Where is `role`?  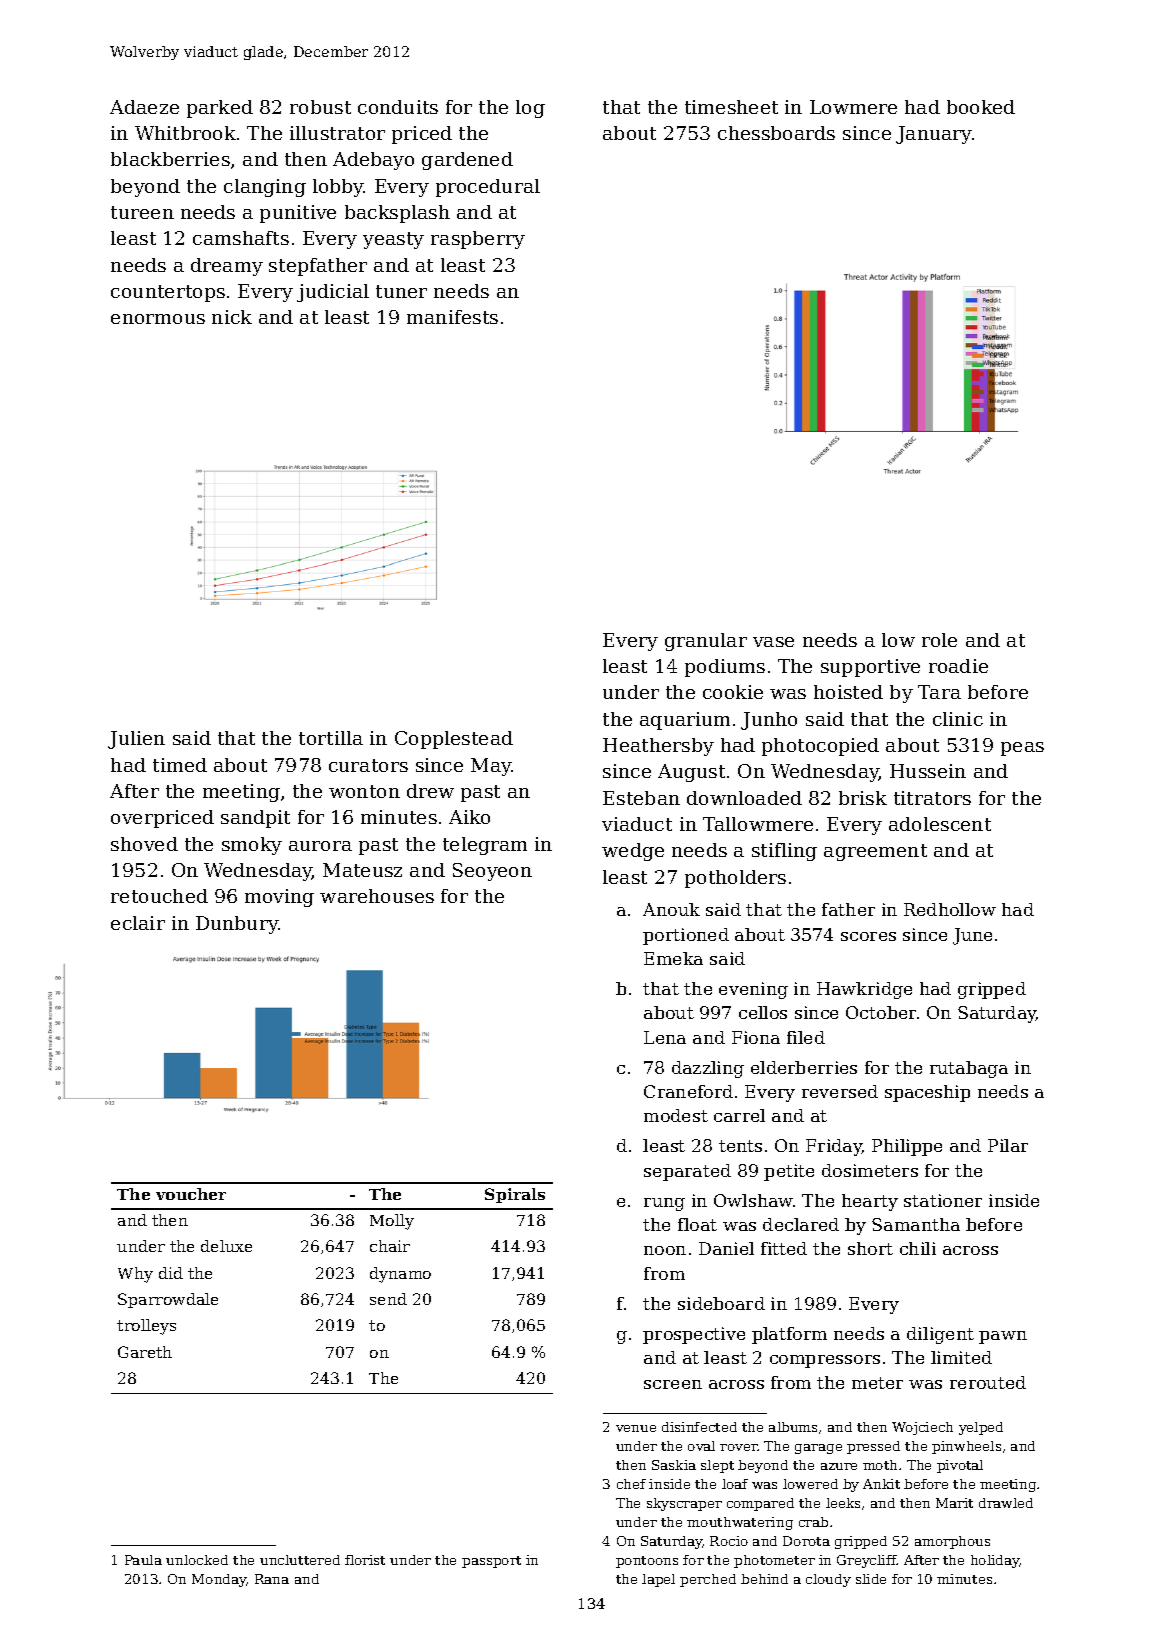
role is located at coordinates (939, 640).
